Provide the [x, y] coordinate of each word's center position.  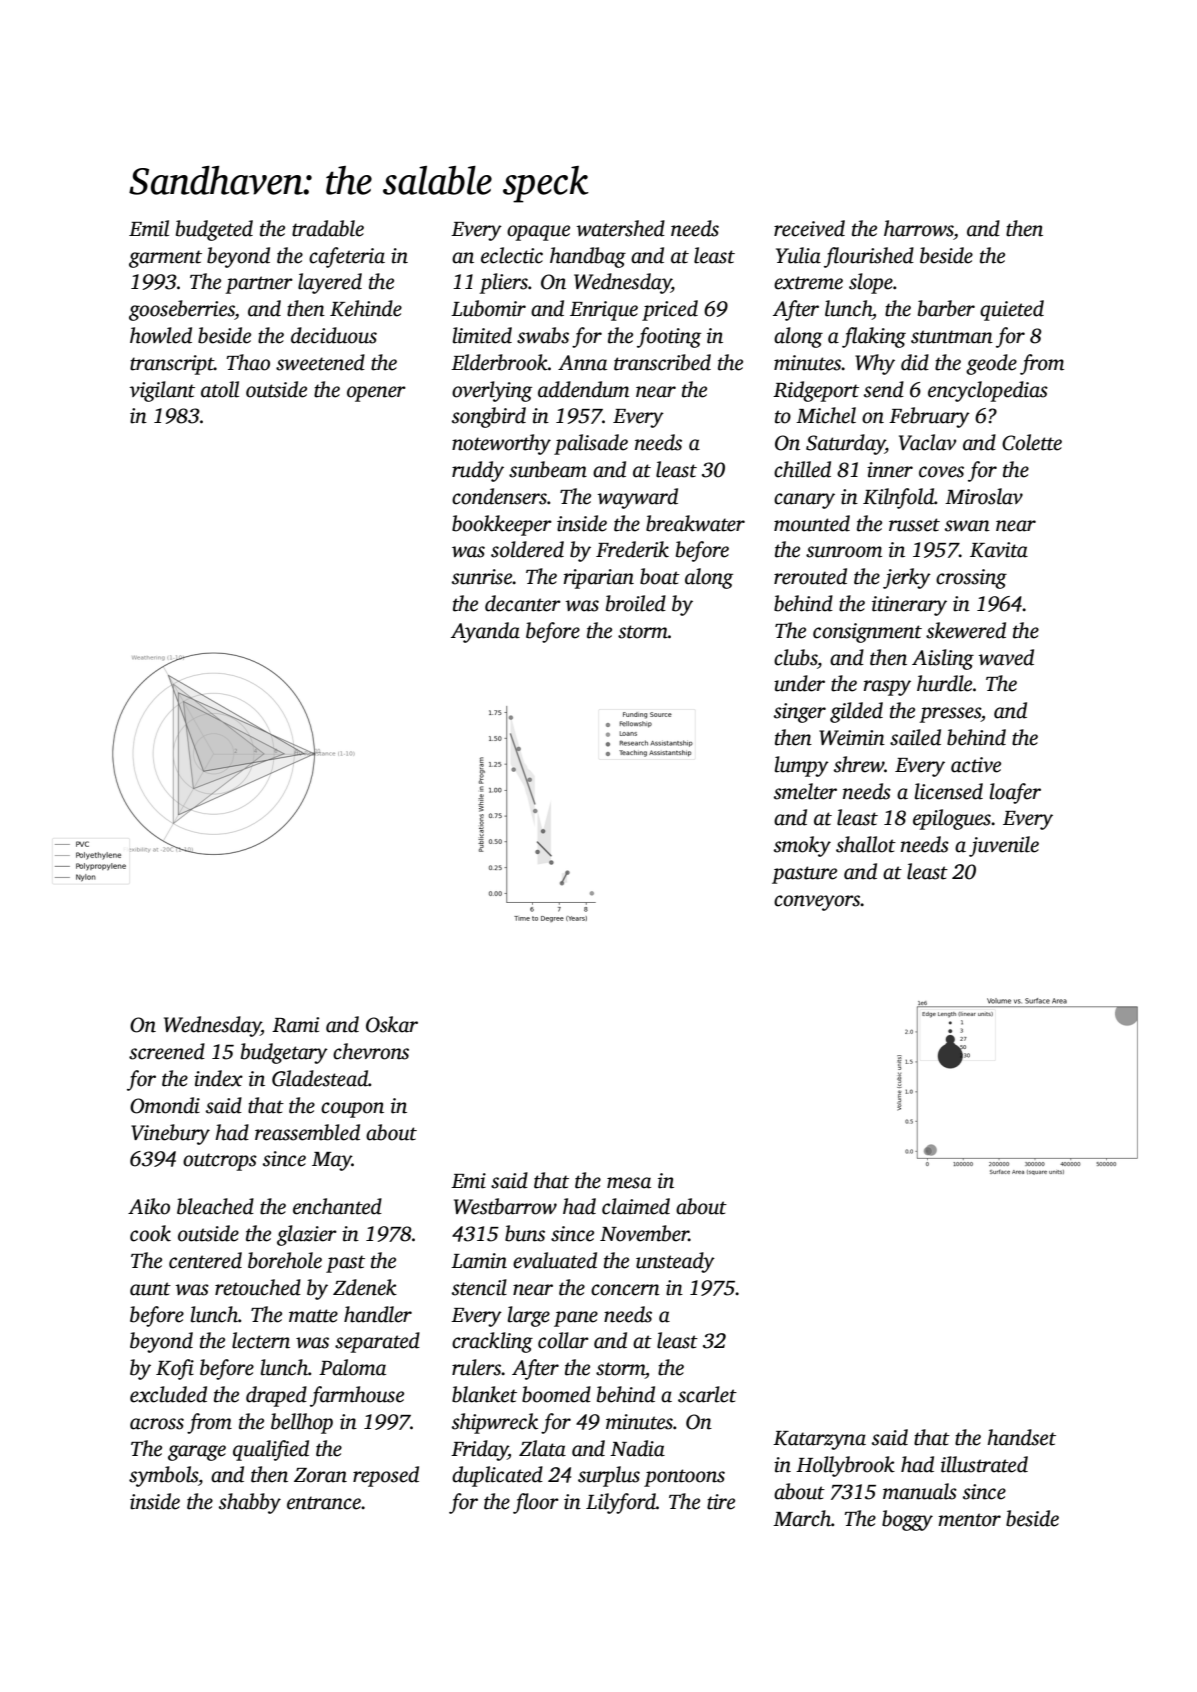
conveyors [817, 903]
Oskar [392, 1024]
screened [167, 1051]
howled [161, 335]
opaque [538, 233]
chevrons [371, 1051]
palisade [591, 444]
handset [1021, 1437]
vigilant [162, 391]
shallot [866, 844]
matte [313, 1316]
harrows [919, 228]
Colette [1032, 442]
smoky [802, 846]
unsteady [675, 1262]
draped [276, 1396]
